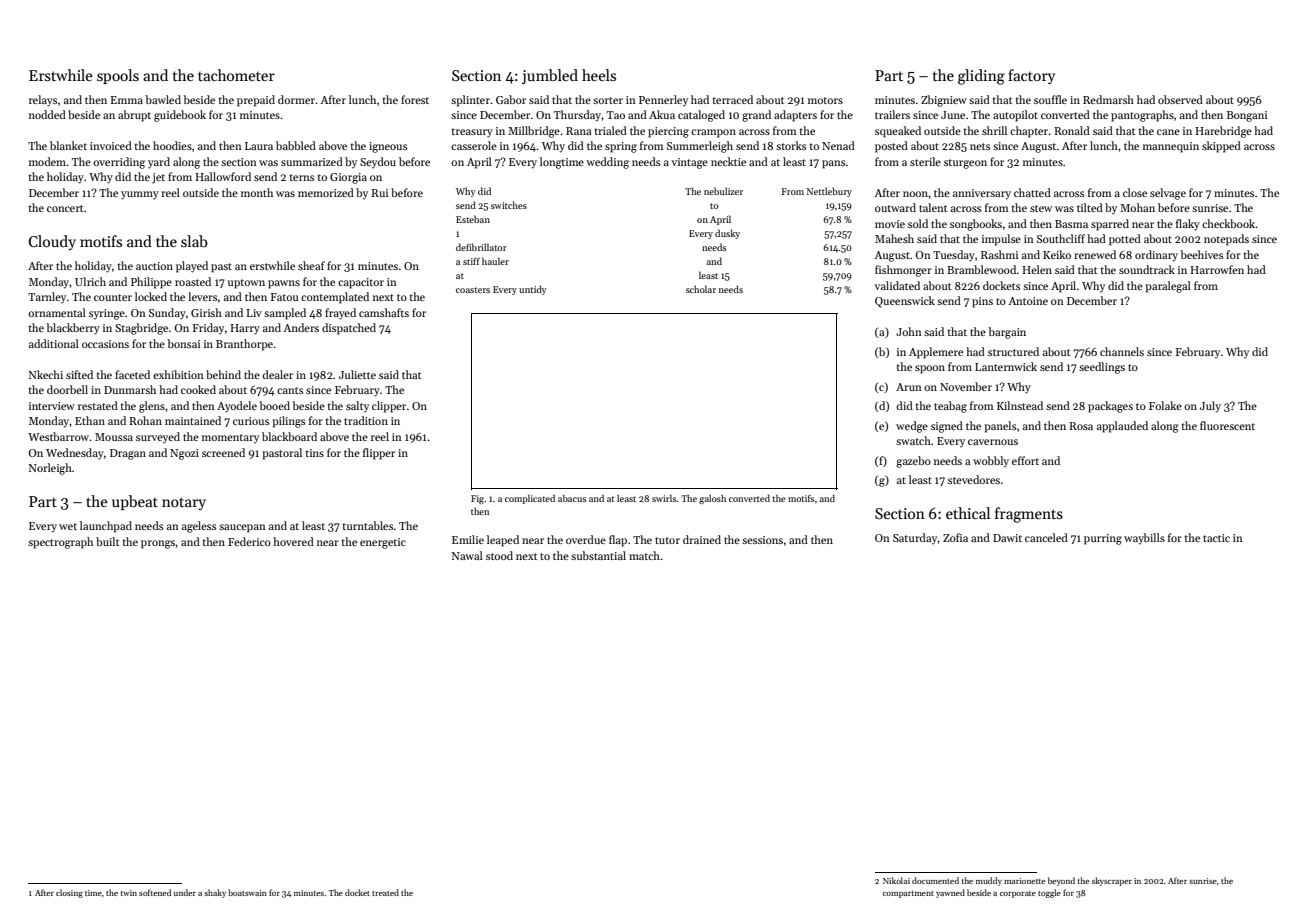 The height and width of the page is (924, 1308). What do you see at coordinates (976, 225) in the page?
I see `songbooks` at bounding box center [976, 225].
